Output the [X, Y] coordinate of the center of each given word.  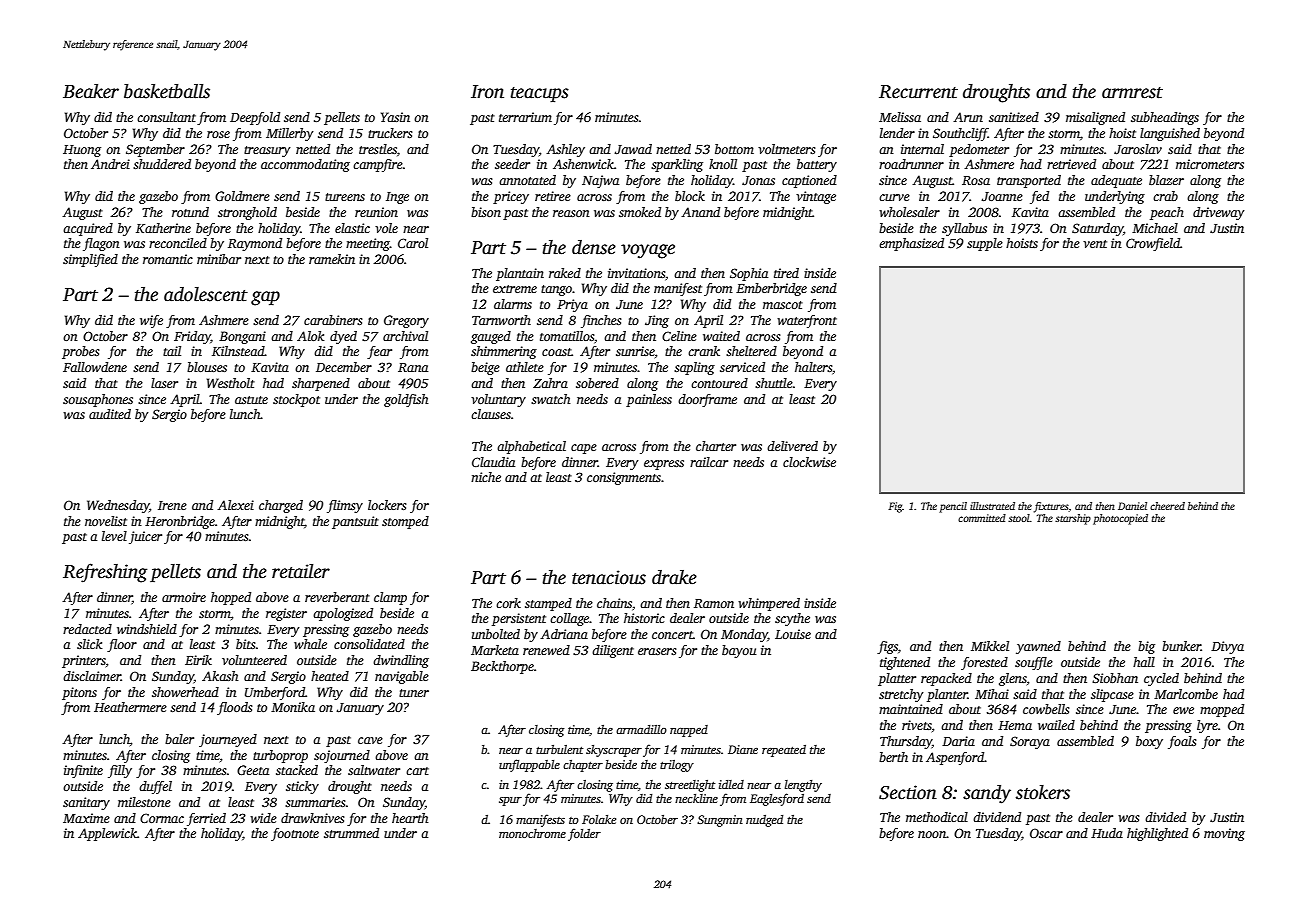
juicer [145, 537]
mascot [783, 305]
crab [1165, 196]
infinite [83, 771]
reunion [376, 212]
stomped [405, 522]
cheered [1167, 506]
